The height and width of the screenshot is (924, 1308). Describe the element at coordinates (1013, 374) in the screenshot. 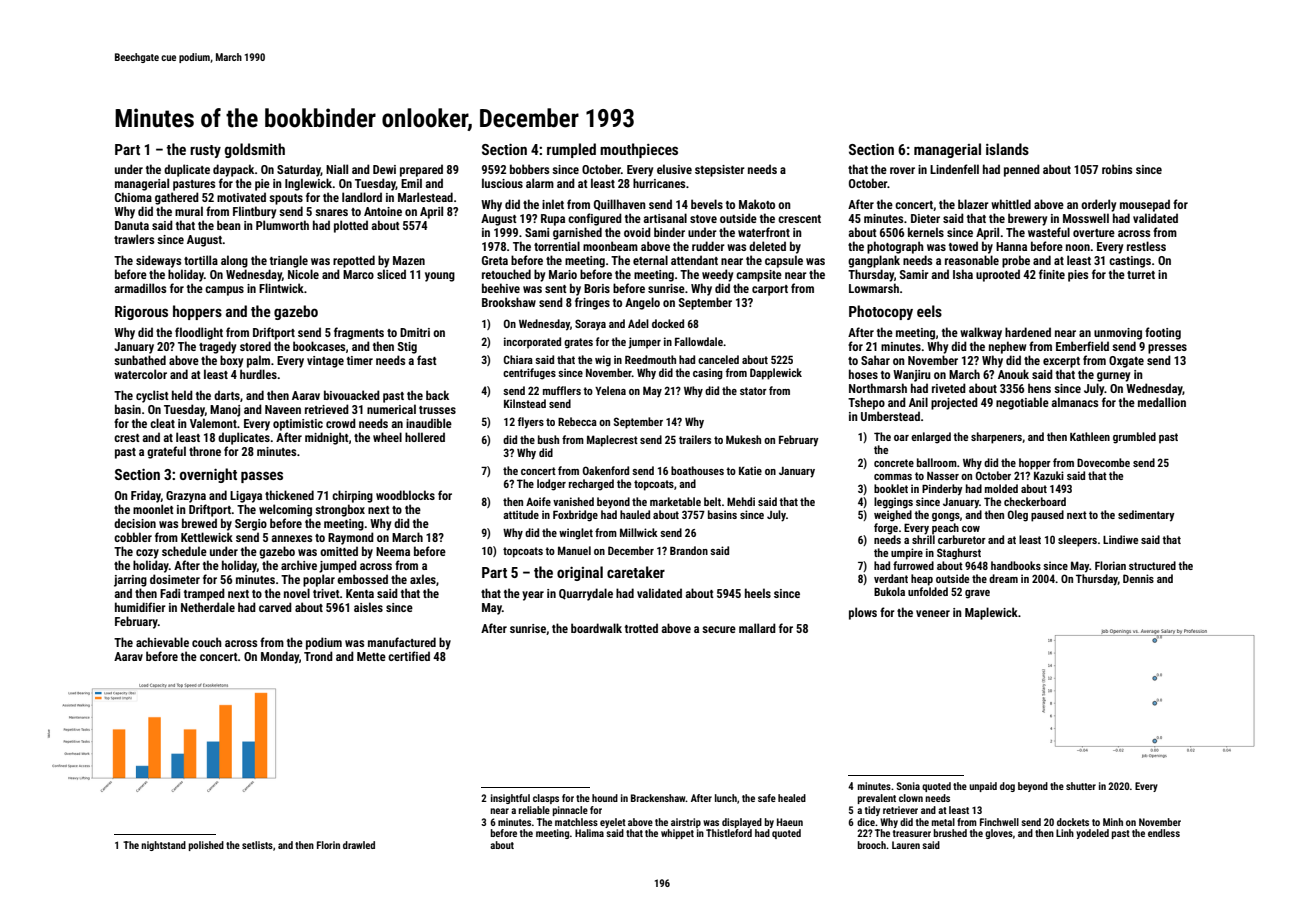

I see `Anouk` at that location.
